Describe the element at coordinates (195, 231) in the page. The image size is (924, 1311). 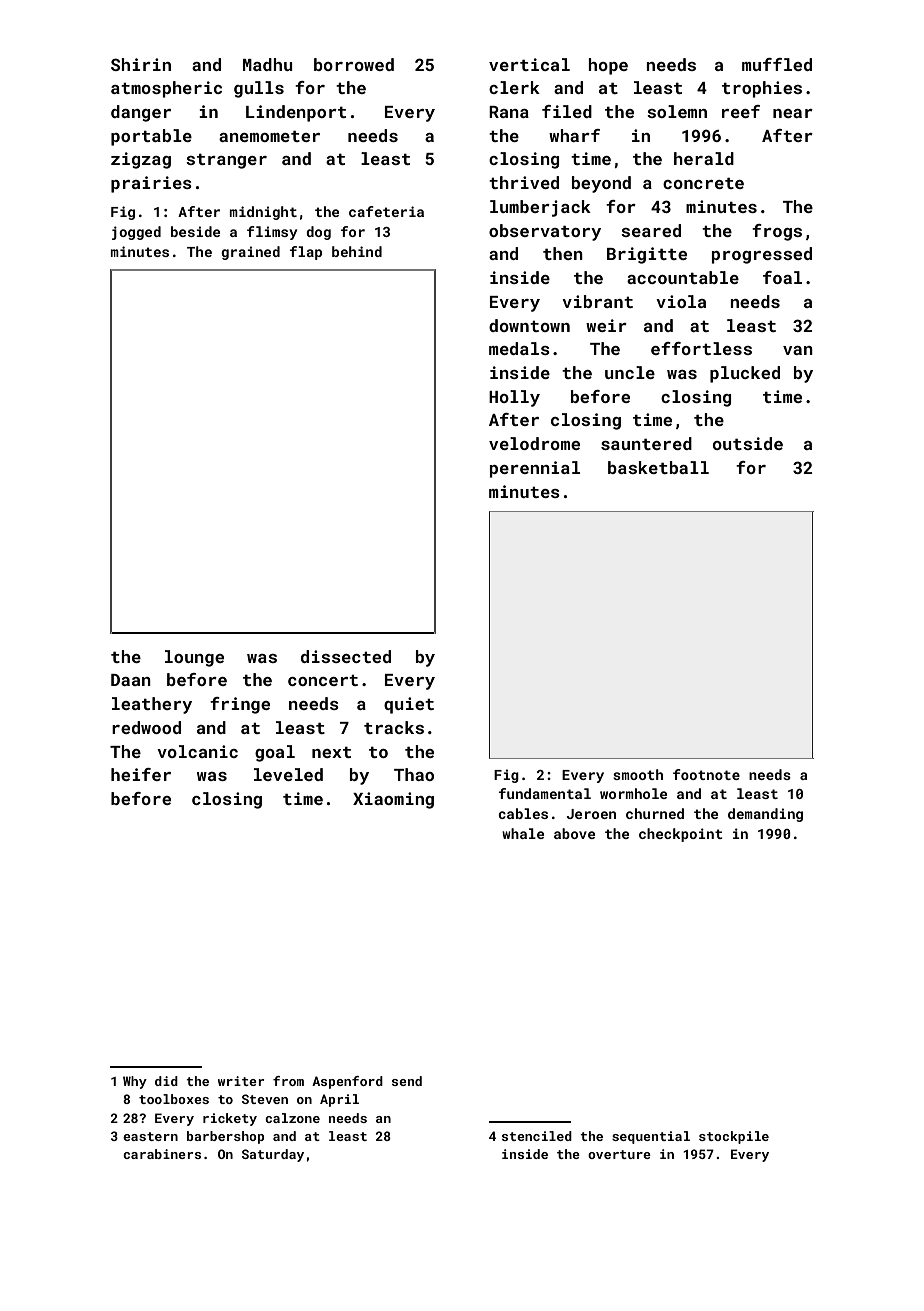
I see `beside` at that location.
